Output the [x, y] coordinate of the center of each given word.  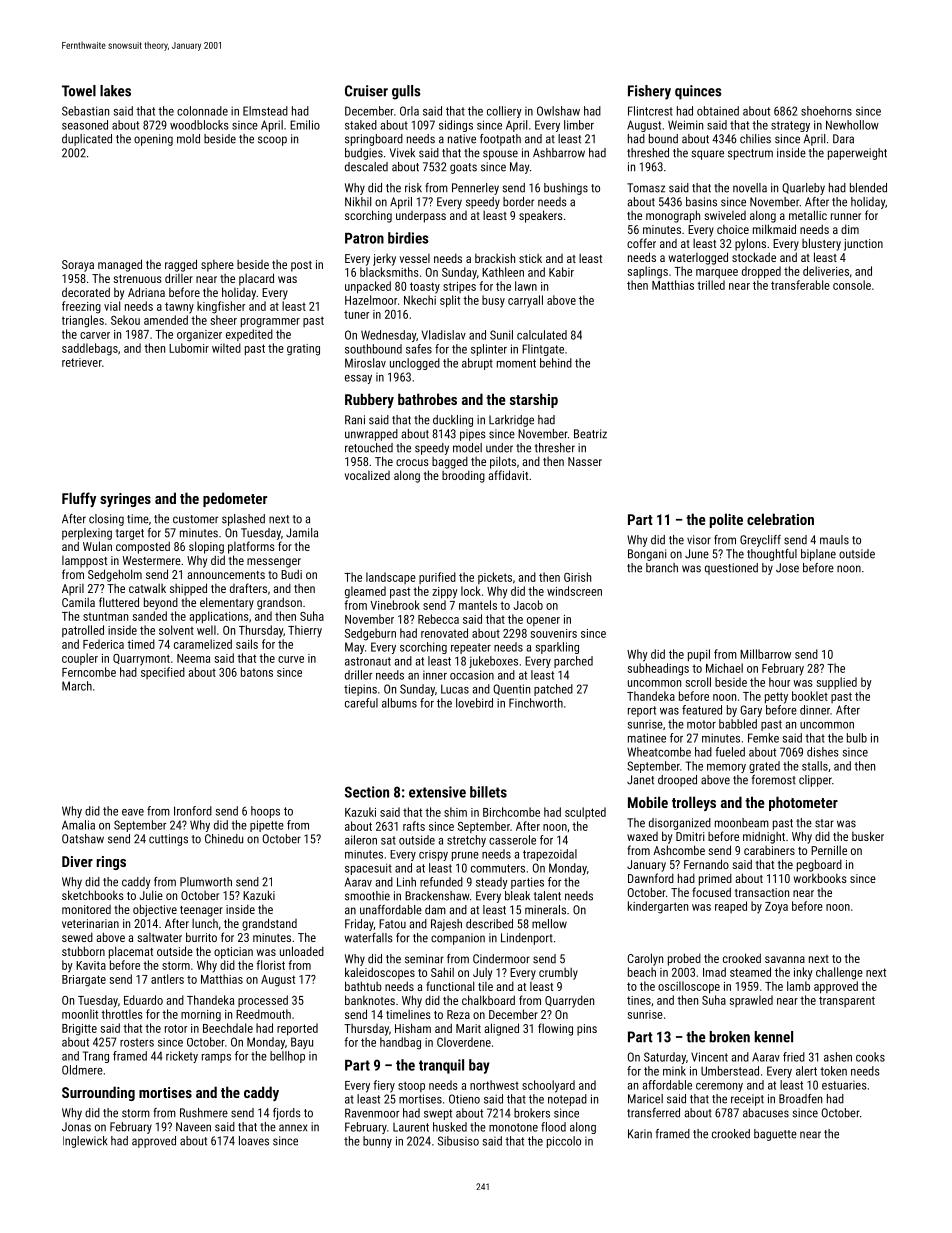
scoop [272, 141]
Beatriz [590, 434]
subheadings [658, 669]
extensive [437, 792]
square [707, 155]
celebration [780, 519]
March [77, 686]
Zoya [776, 908]
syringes [125, 500]
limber [579, 125]
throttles [121, 1014]
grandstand [269, 924]
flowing [555, 1029]
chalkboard [488, 1000]
